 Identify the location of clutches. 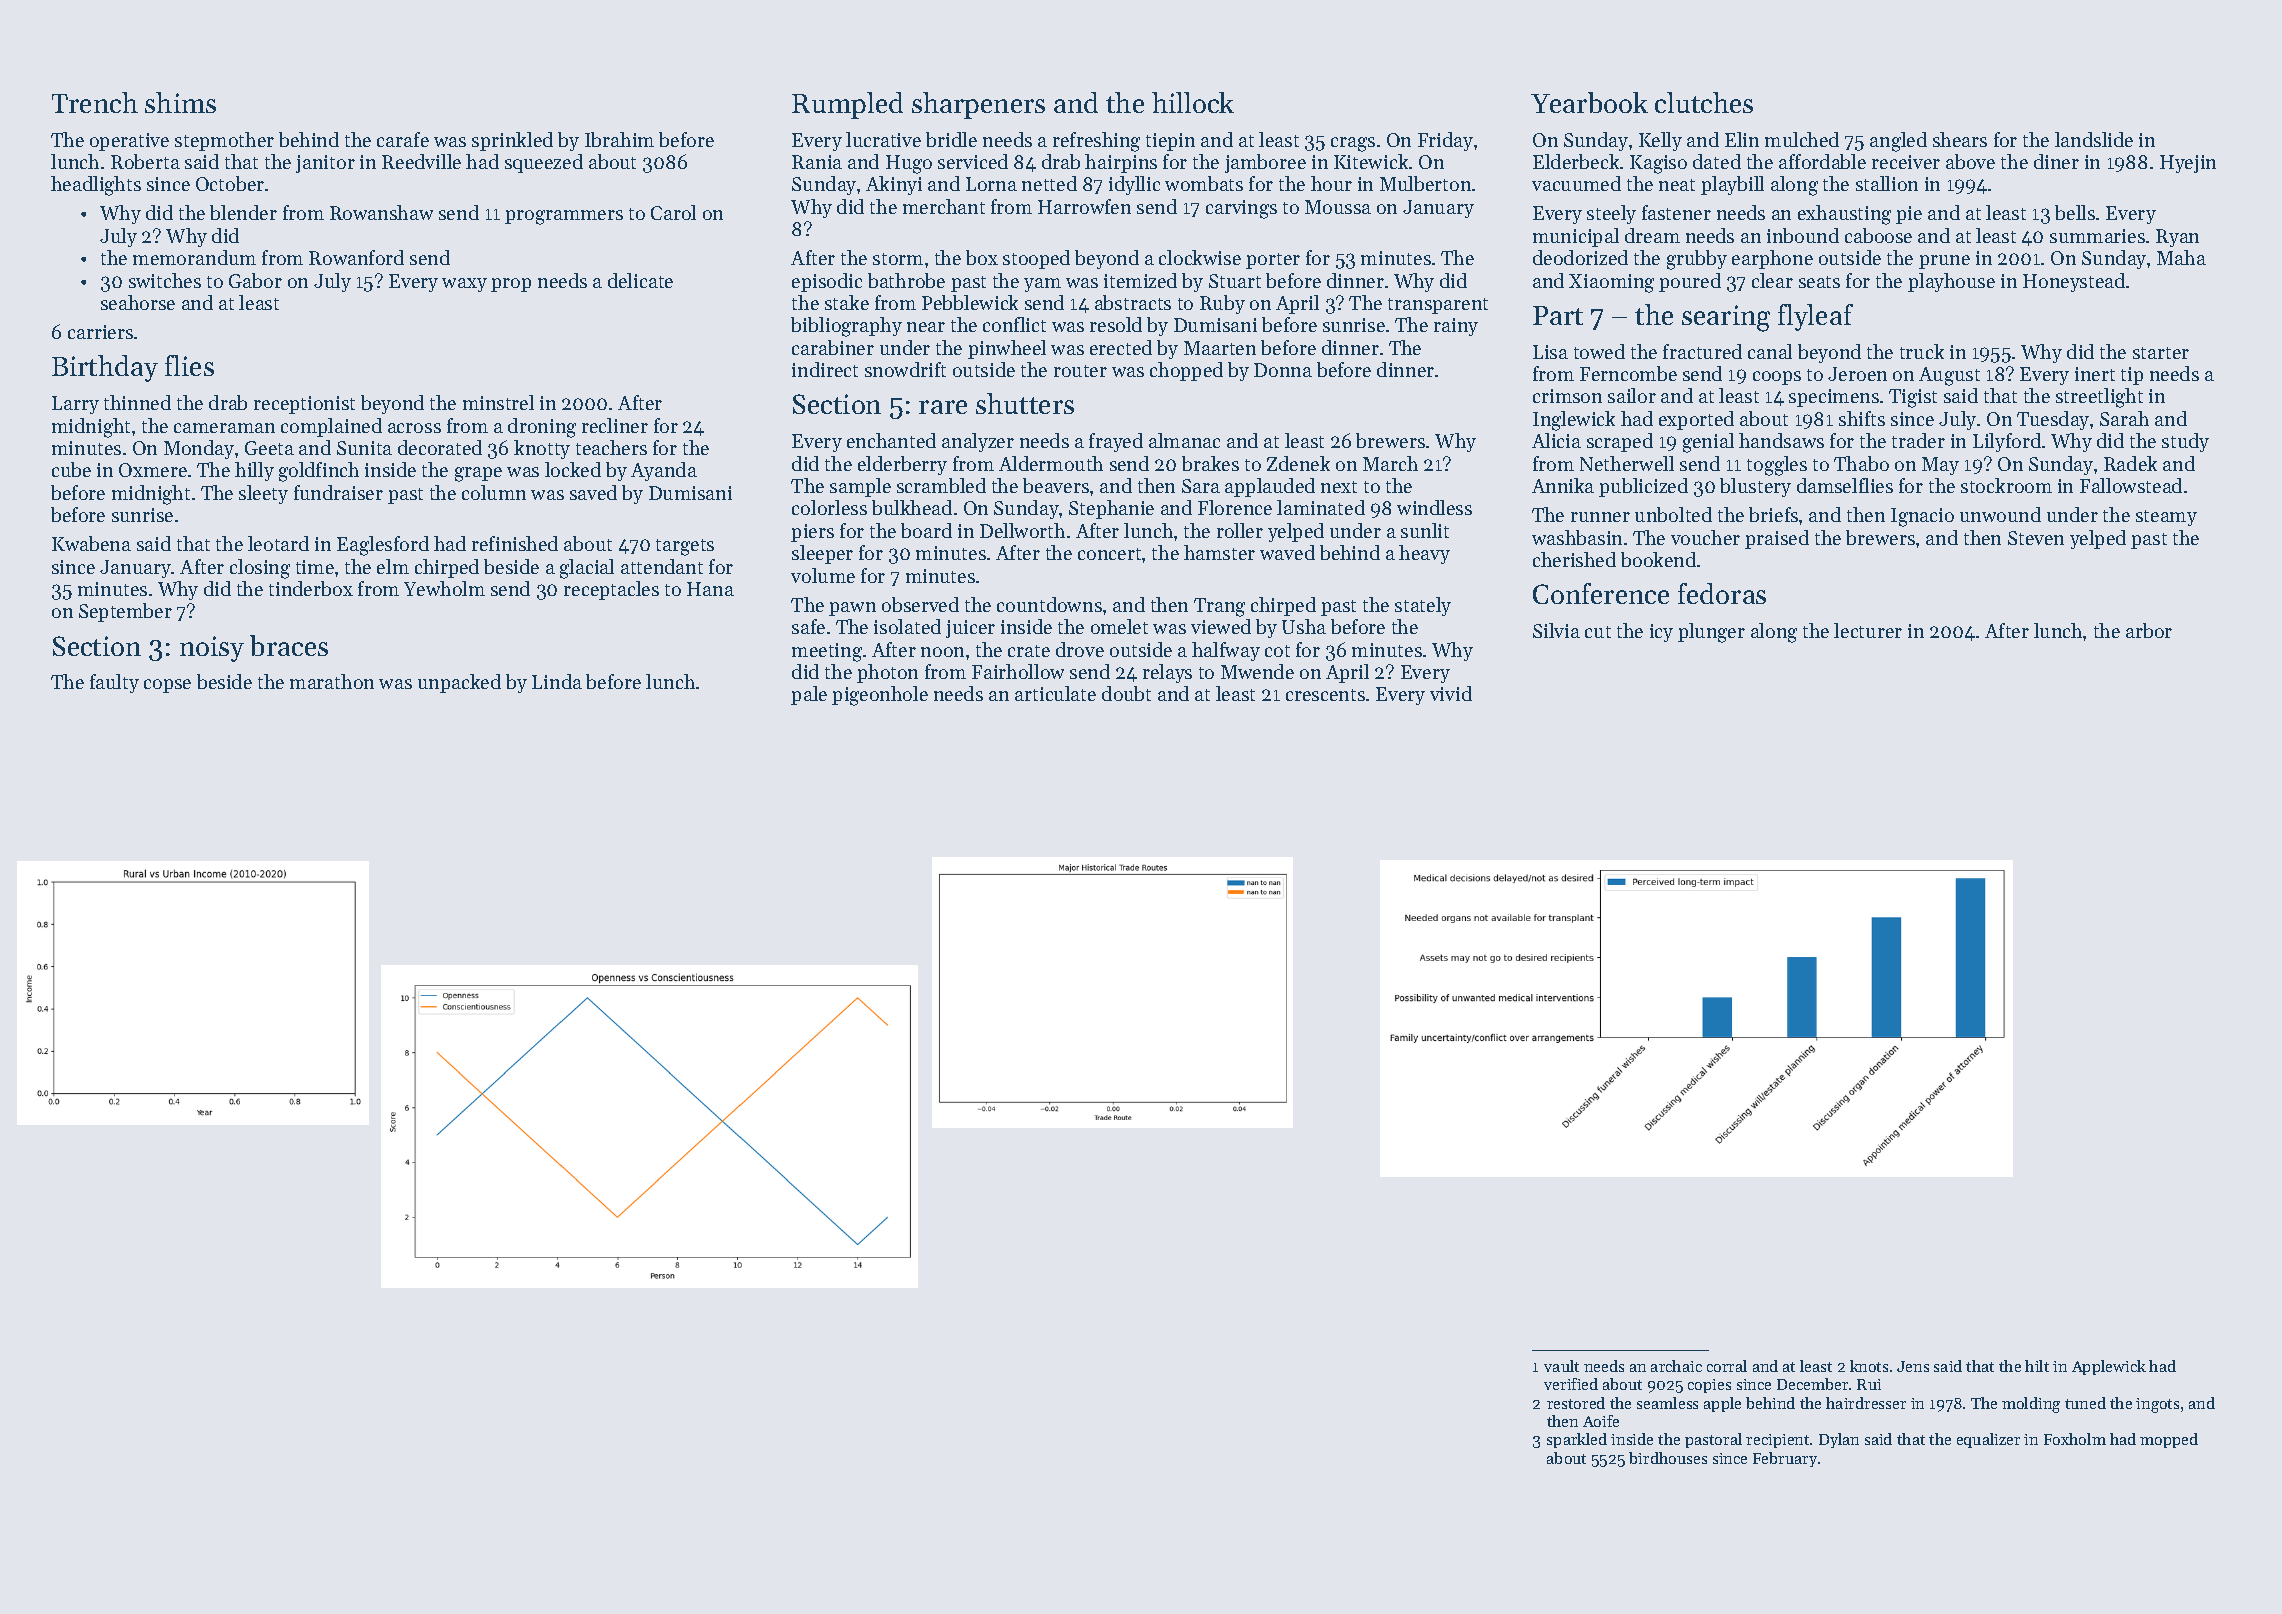
(1704, 102).
